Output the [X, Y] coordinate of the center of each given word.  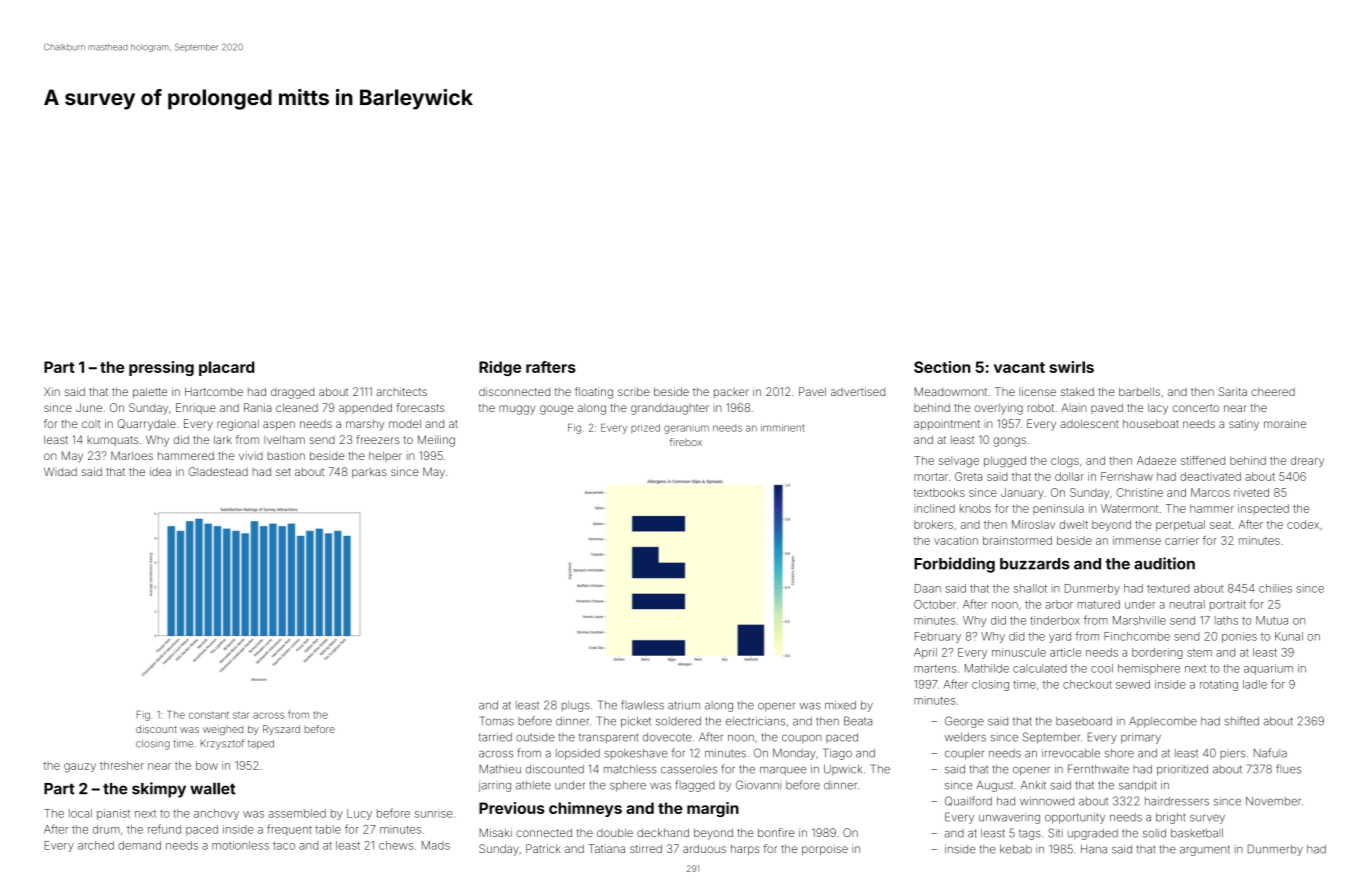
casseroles [689, 769]
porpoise [825, 849]
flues [1288, 769]
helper [385, 456]
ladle [1255, 684]
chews [396, 845]
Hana [1094, 849]
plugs [576, 706]
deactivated [1210, 476]
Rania [258, 407]
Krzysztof [222, 744]
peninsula [1058, 509]
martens [935, 669]
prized [645, 428]
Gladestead [218, 471]
